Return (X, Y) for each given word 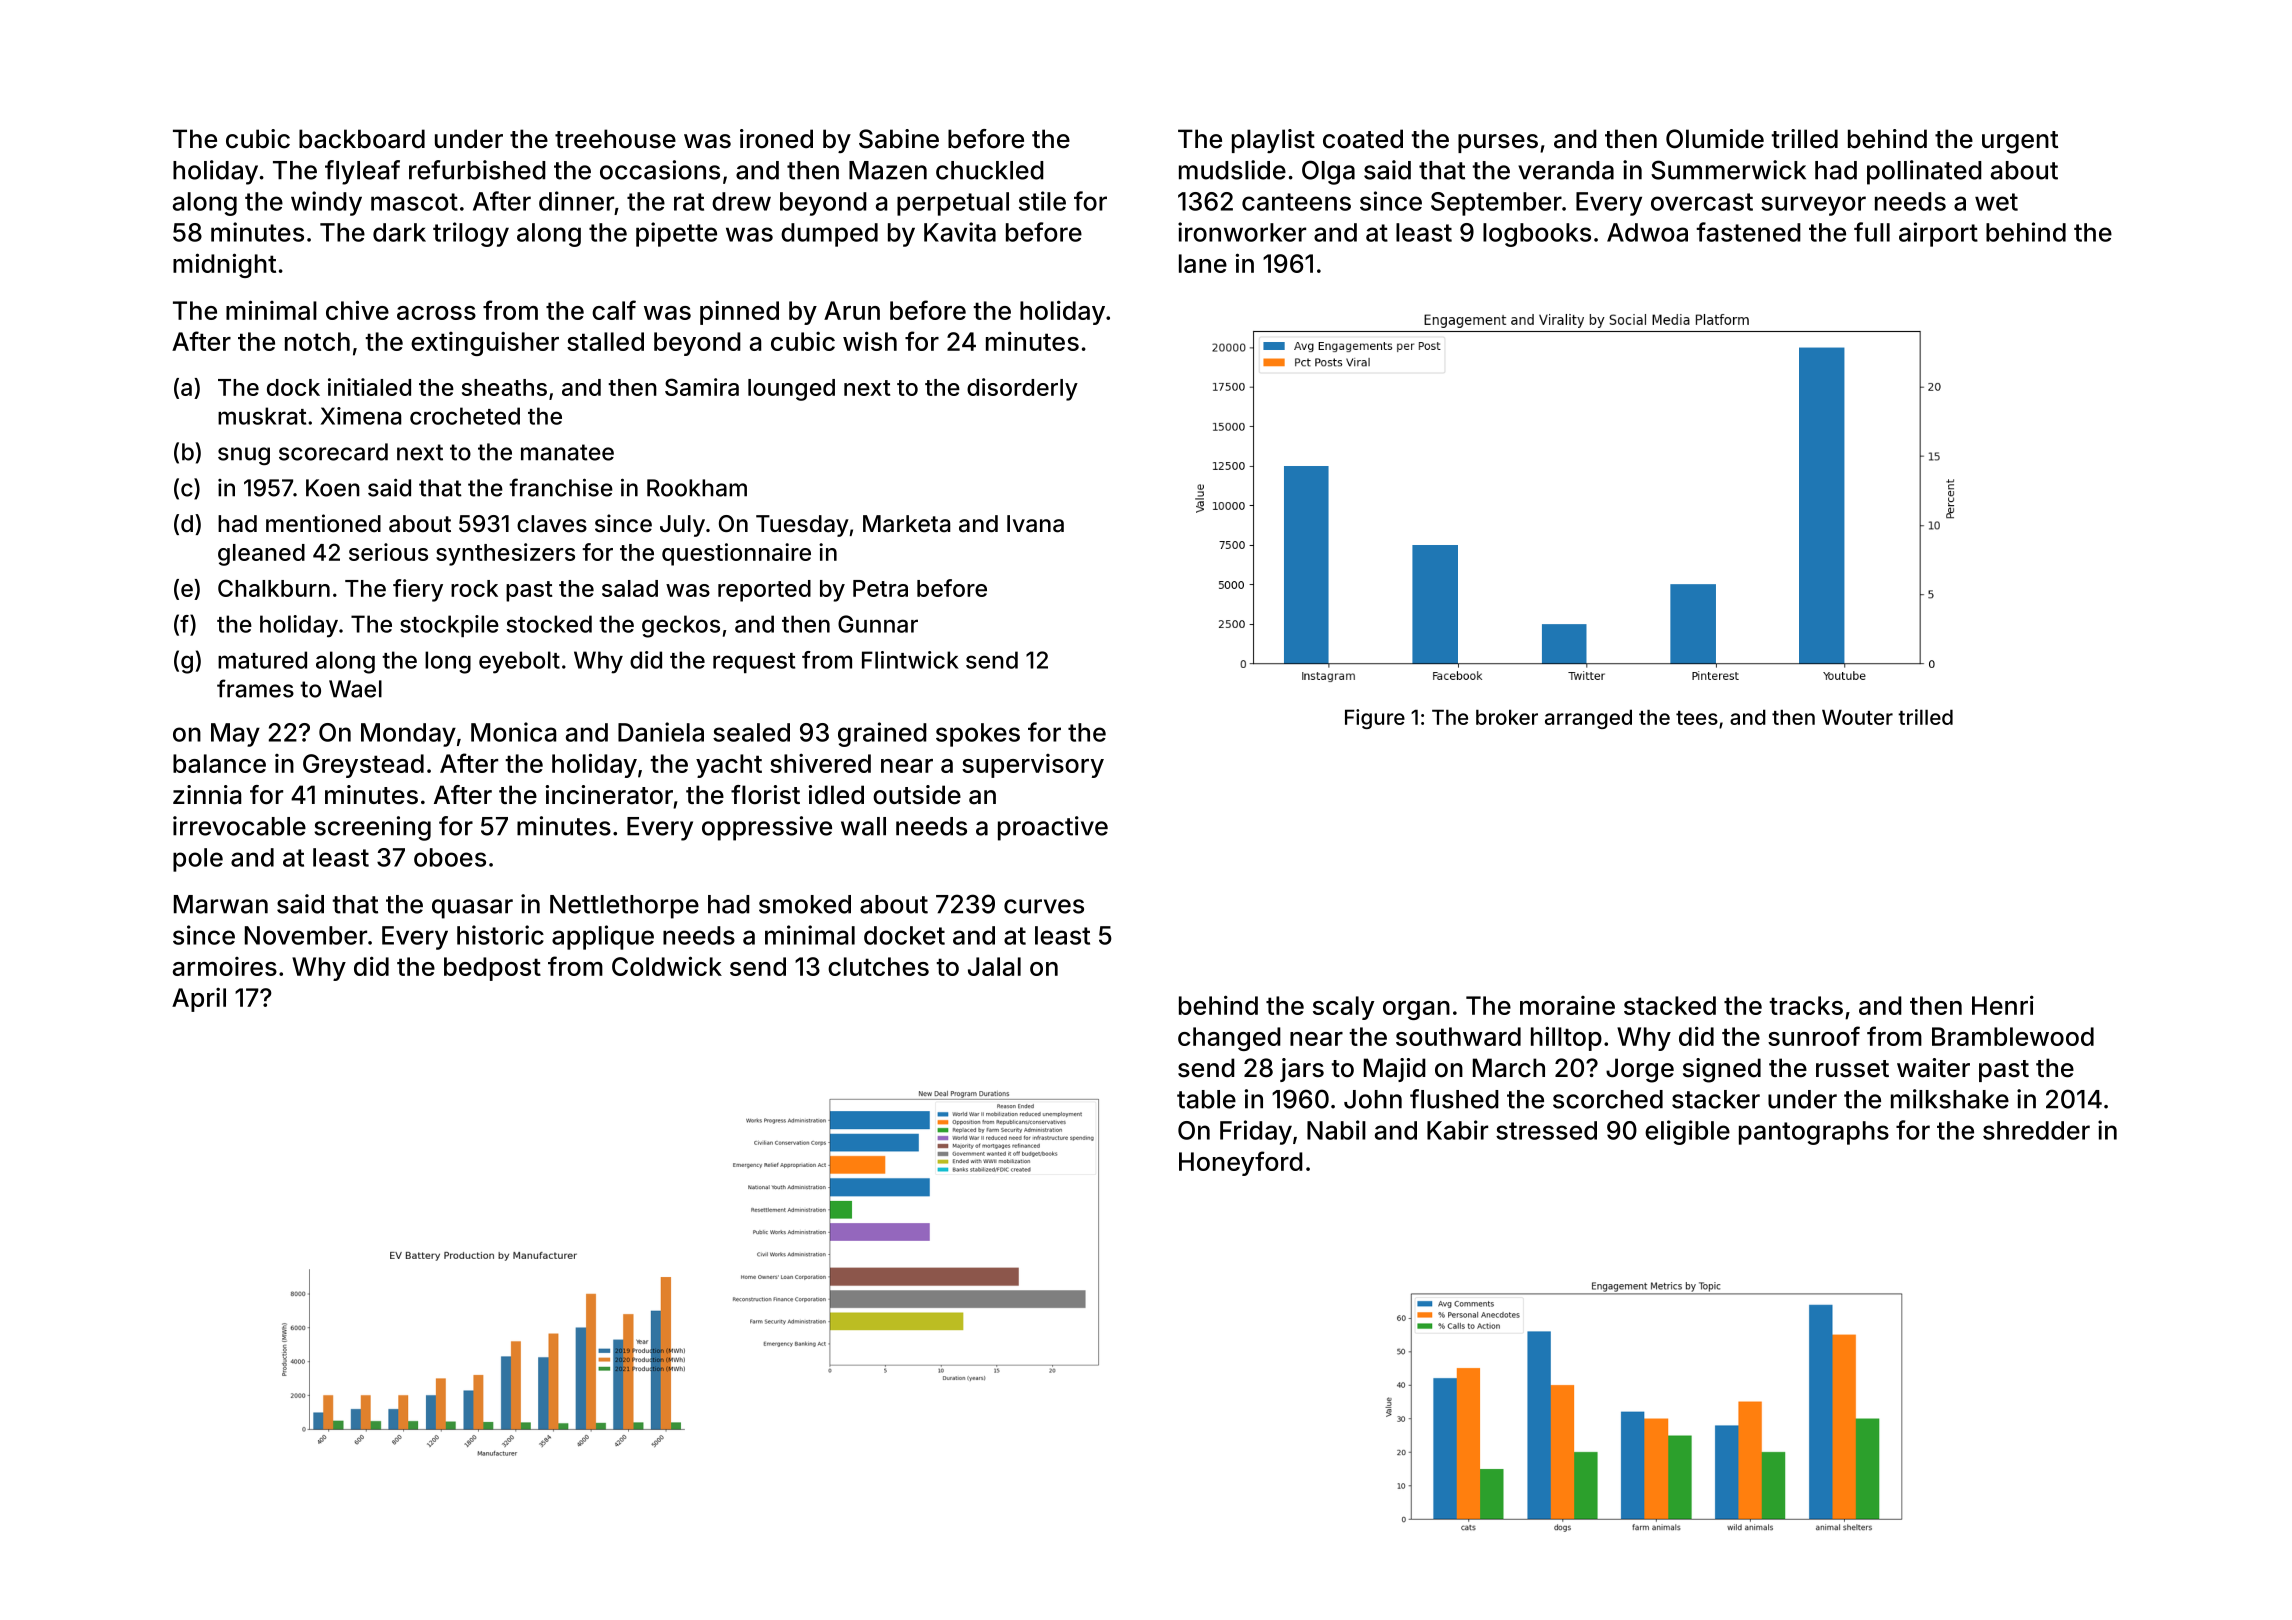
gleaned (261, 555)
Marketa (906, 524)
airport (1938, 234)
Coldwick (667, 966)
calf (614, 310)
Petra (880, 588)
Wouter (1857, 717)
